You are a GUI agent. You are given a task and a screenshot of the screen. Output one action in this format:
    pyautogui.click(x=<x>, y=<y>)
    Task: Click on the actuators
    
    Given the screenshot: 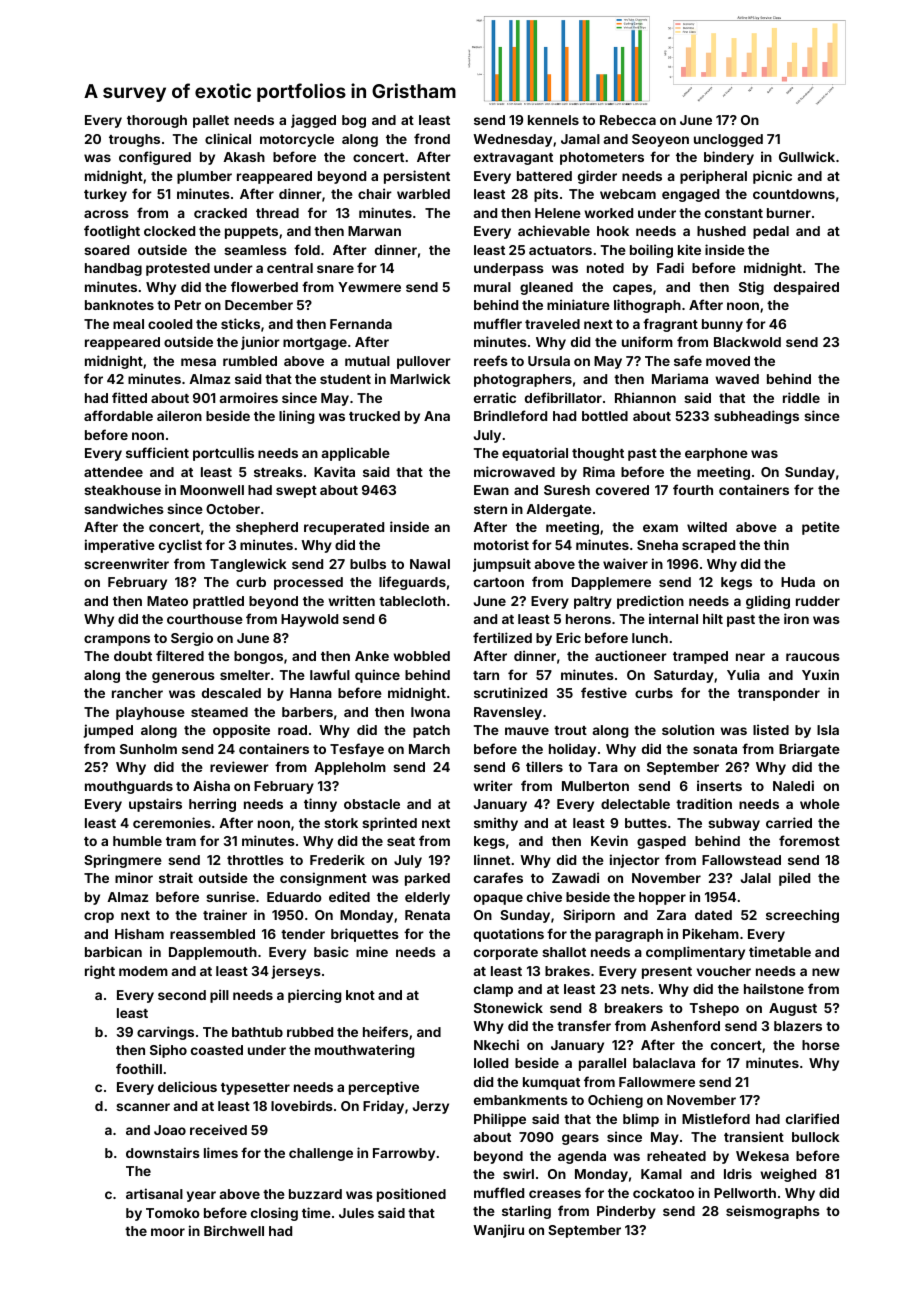 What is the action you would take?
    pyautogui.click(x=560, y=250)
